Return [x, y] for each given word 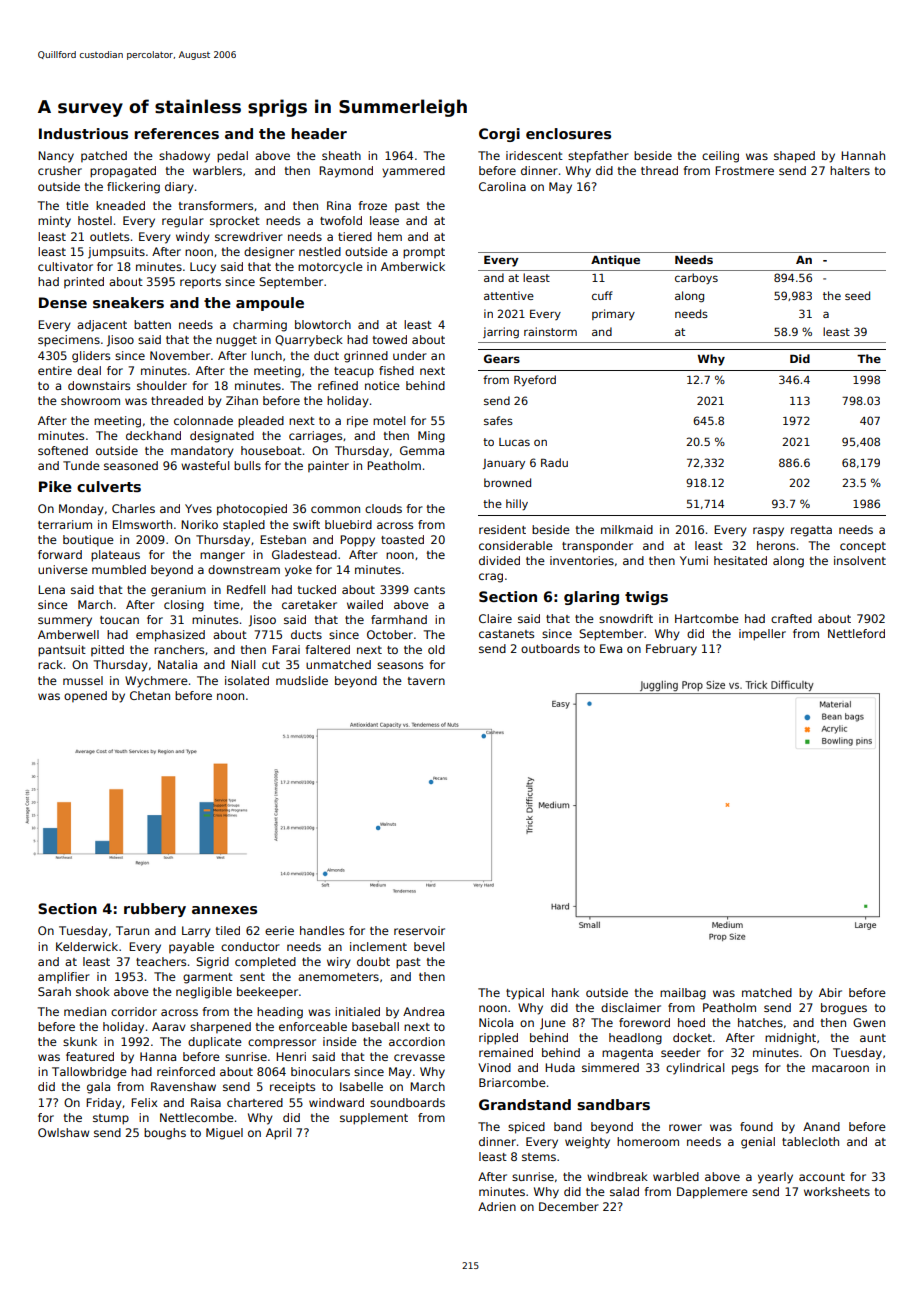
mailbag [683, 994]
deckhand [153, 435]
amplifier [64, 977]
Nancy [56, 157]
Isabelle [361, 1086]
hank [565, 992]
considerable [516, 545]
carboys [696, 279]
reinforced [186, 1071]
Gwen [869, 1022]
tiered [355, 236]
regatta [811, 531]
